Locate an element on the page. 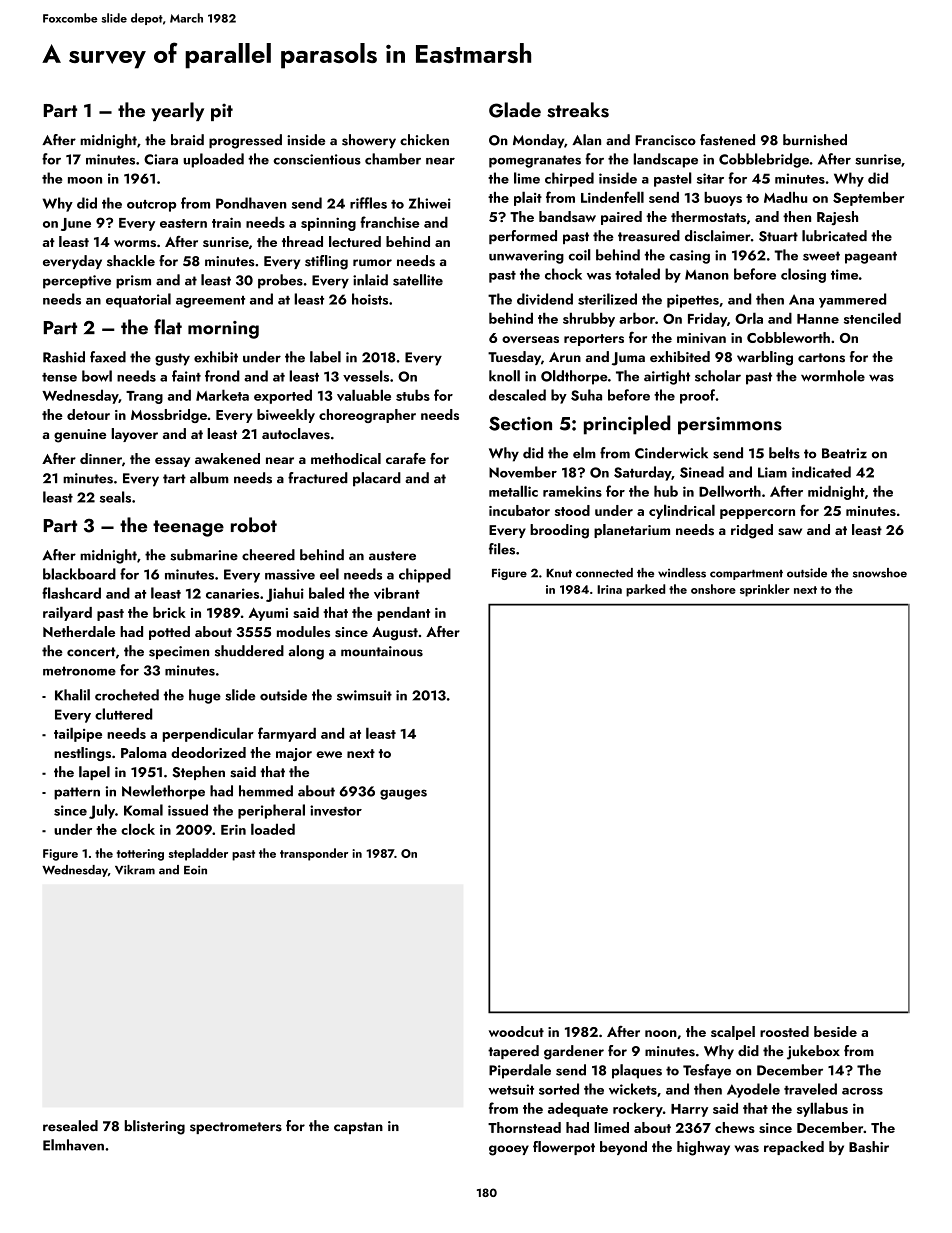 The width and height of the page is (952, 1233). spectrometers is located at coordinates (236, 1128).
